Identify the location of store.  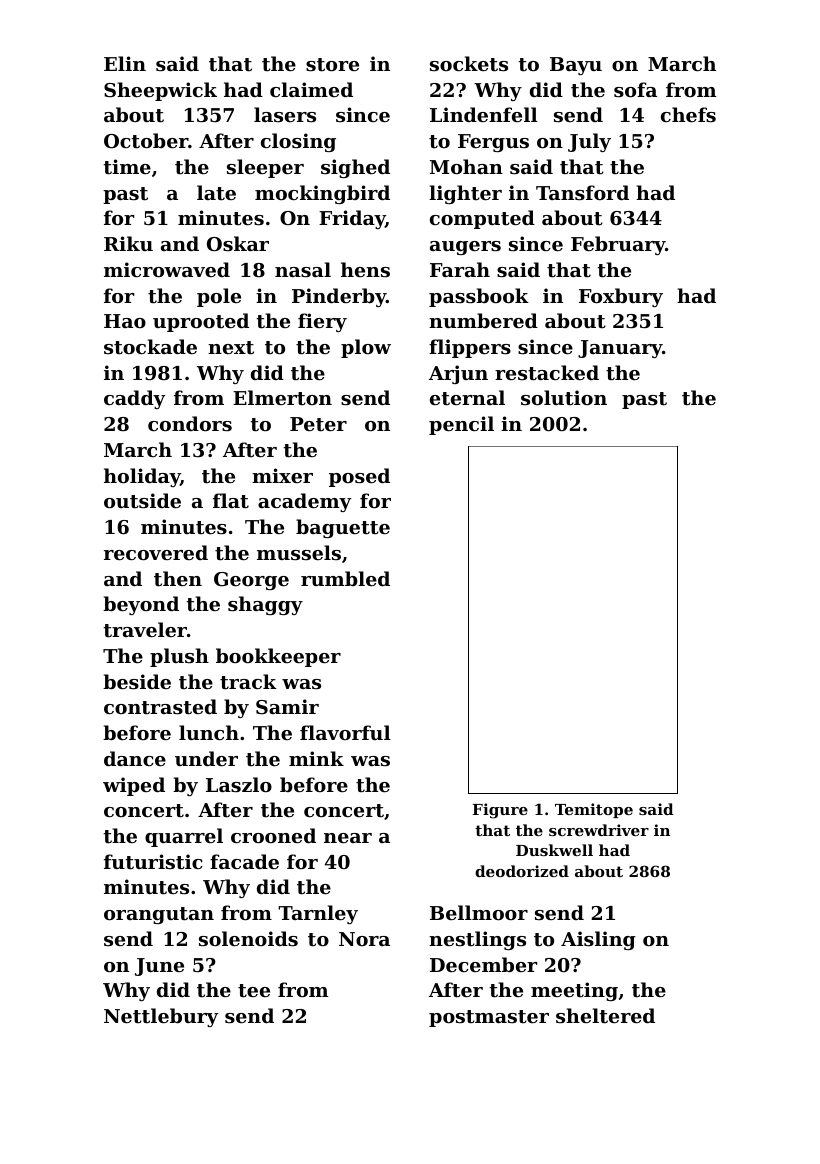
(332, 65).
